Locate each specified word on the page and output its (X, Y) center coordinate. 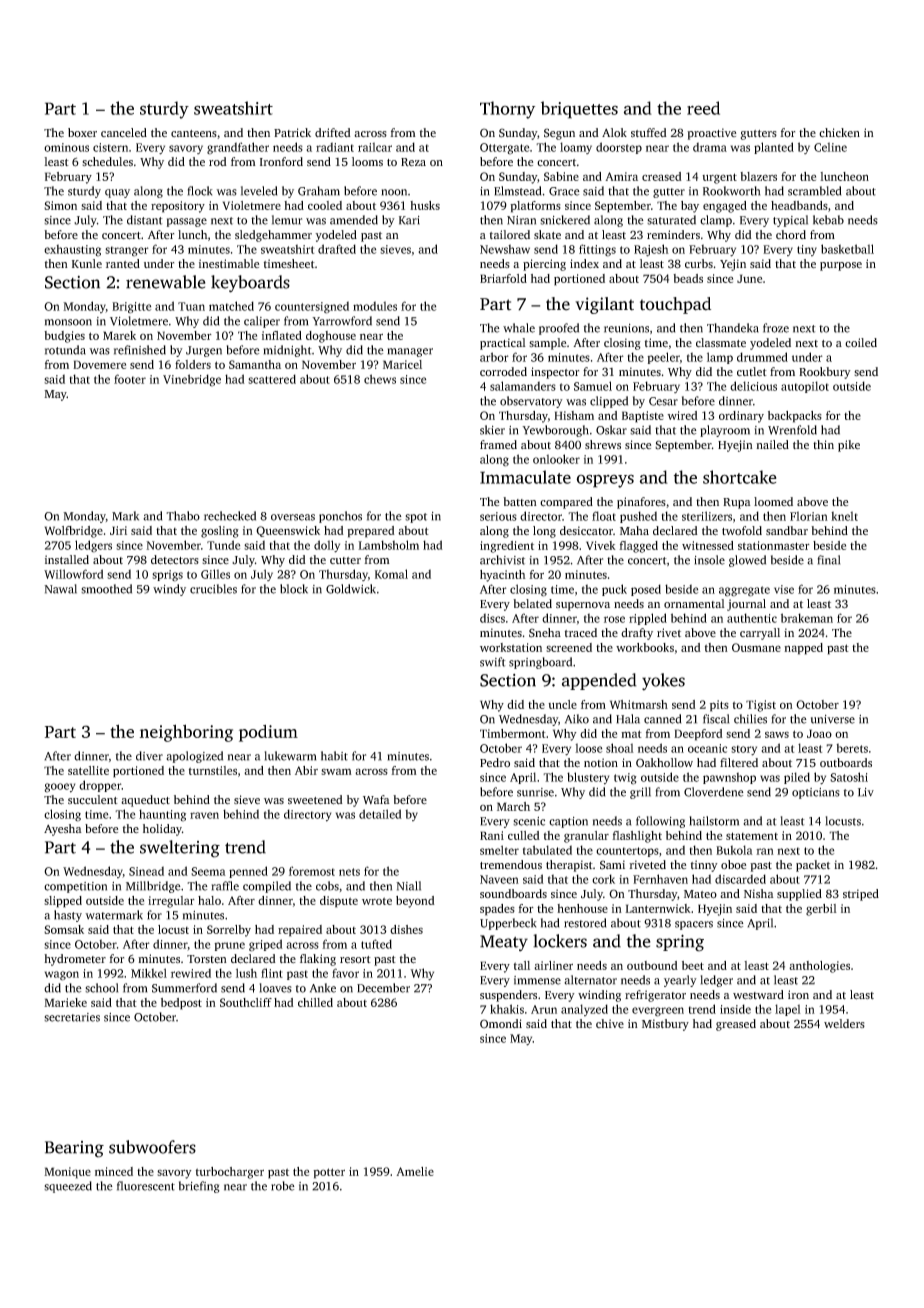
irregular (171, 902)
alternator (590, 980)
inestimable (229, 263)
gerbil (821, 910)
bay (690, 207)
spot (416, 518)
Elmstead (517, 191)
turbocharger (230, 1173)
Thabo (183, 516)
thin (823, 444)
